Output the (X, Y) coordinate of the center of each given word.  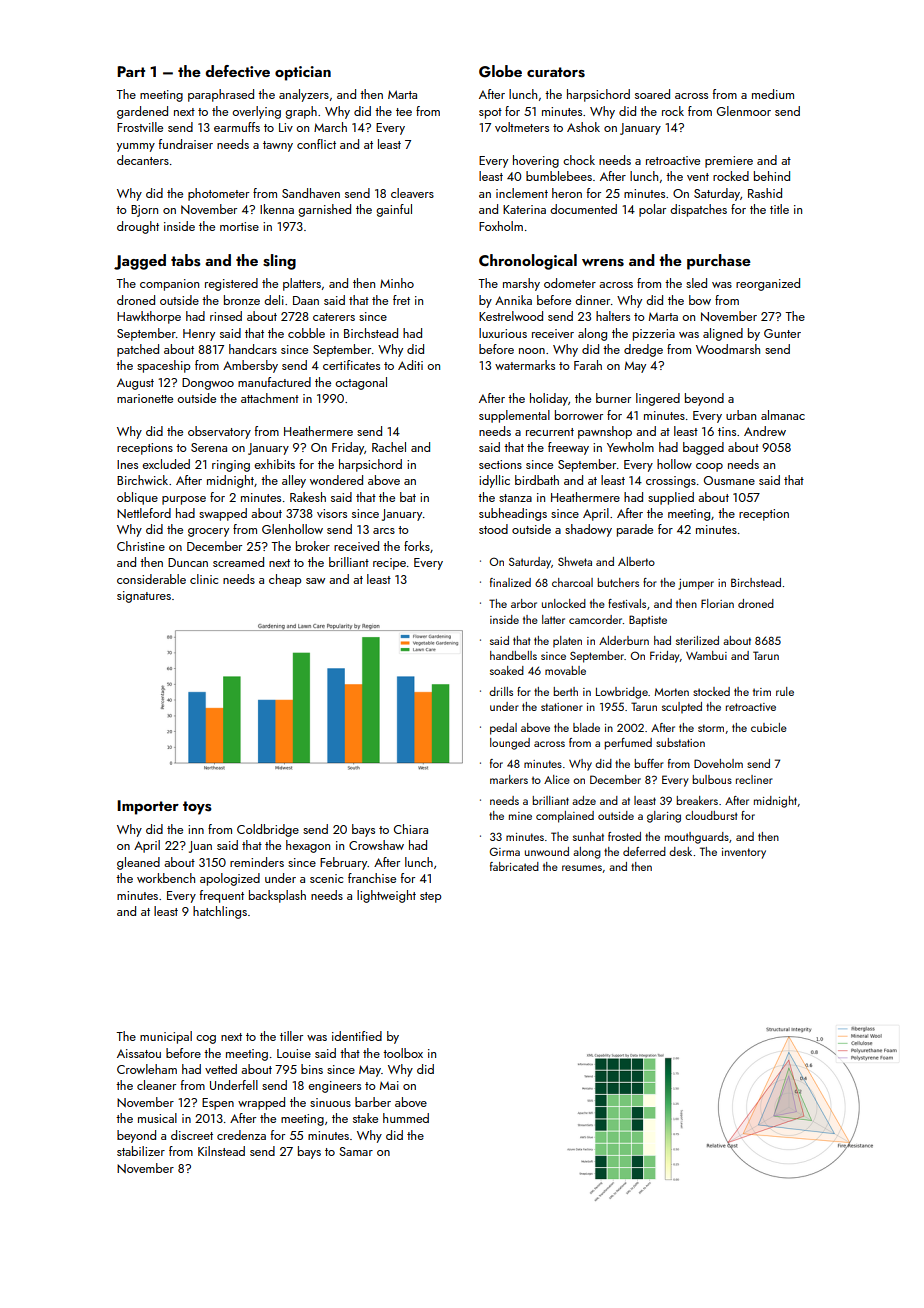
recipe (389, 564)
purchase (719, 262)
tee (404, 112)
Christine (141, 546)
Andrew (765, 431)
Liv (286, 127)
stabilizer (141, 1151)
